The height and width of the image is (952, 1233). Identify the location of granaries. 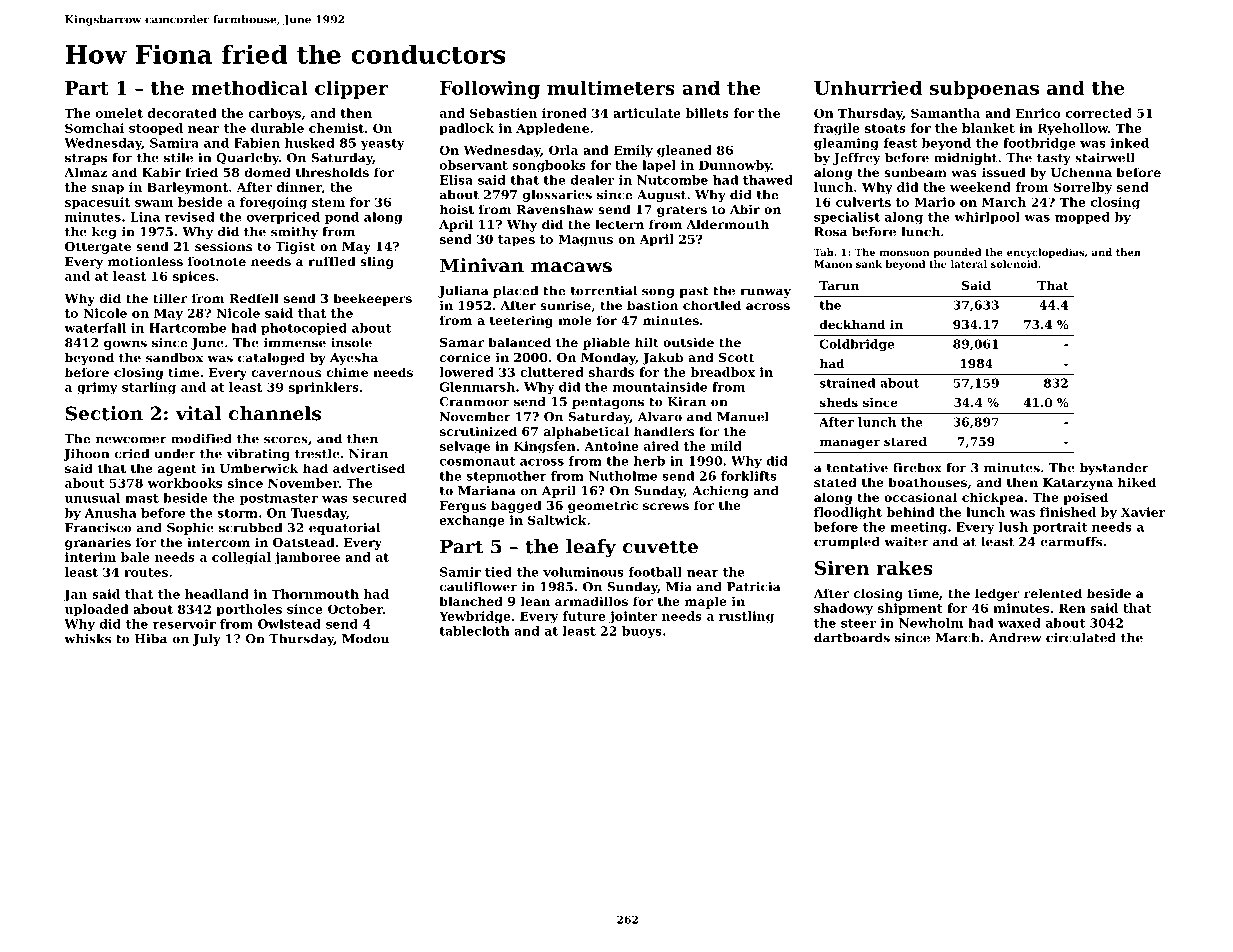
(98, 543).
